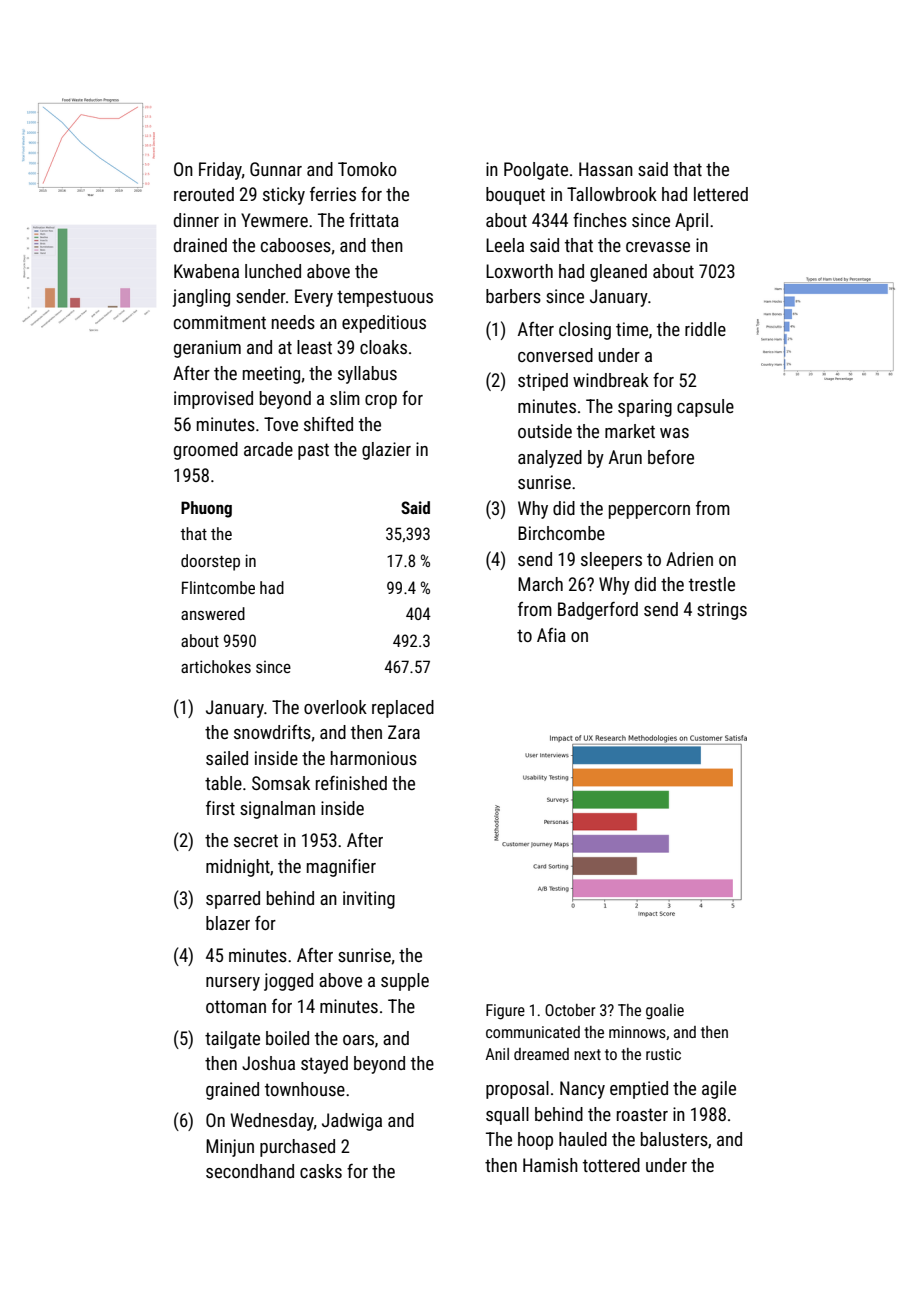 The height and width of the screenshot is (1311, 924). What do you see at coordinates (386, 451) in the screenshot?
I see `glazier` at bounding box center [386, 451].
